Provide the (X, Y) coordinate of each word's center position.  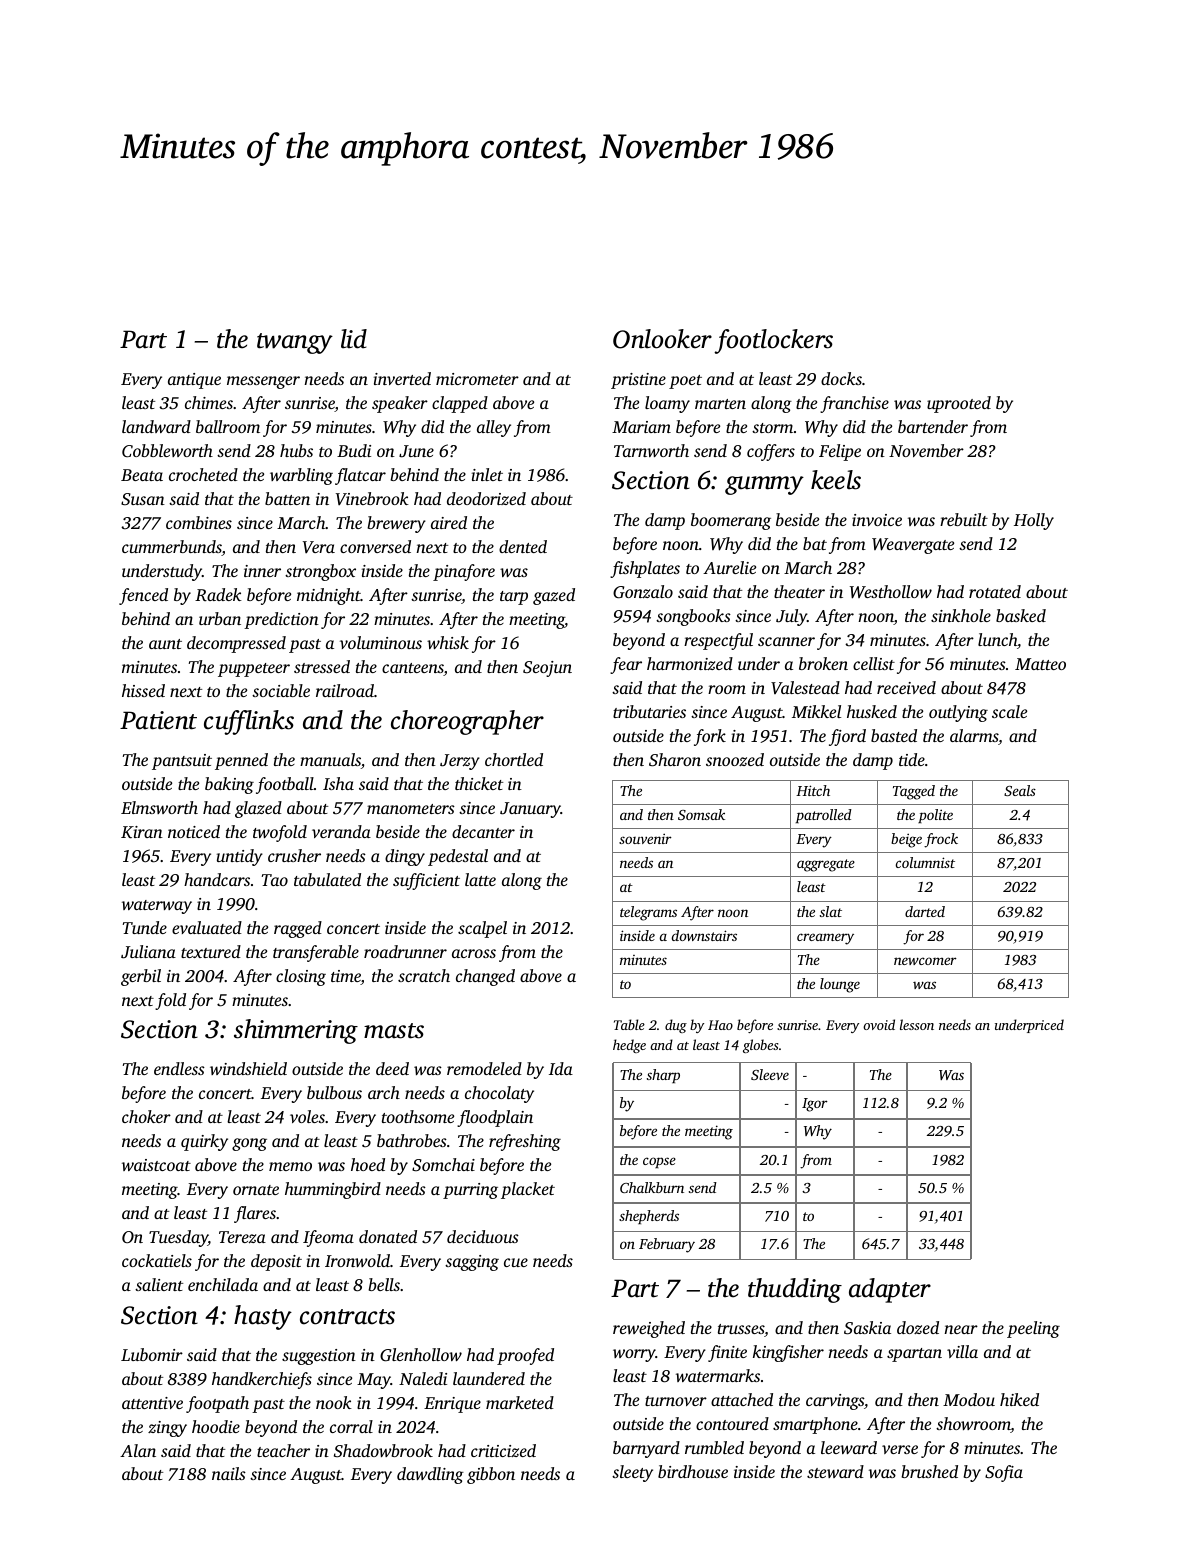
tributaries (649, 711)
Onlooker (662, 339)
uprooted (959, 404)
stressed (322, 666)
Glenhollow (421, 1355)
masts (394, 1031)
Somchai (443, 1164)
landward (156, 426)
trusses (741, 1330)
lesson (917, 1024)
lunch (997, 639)
